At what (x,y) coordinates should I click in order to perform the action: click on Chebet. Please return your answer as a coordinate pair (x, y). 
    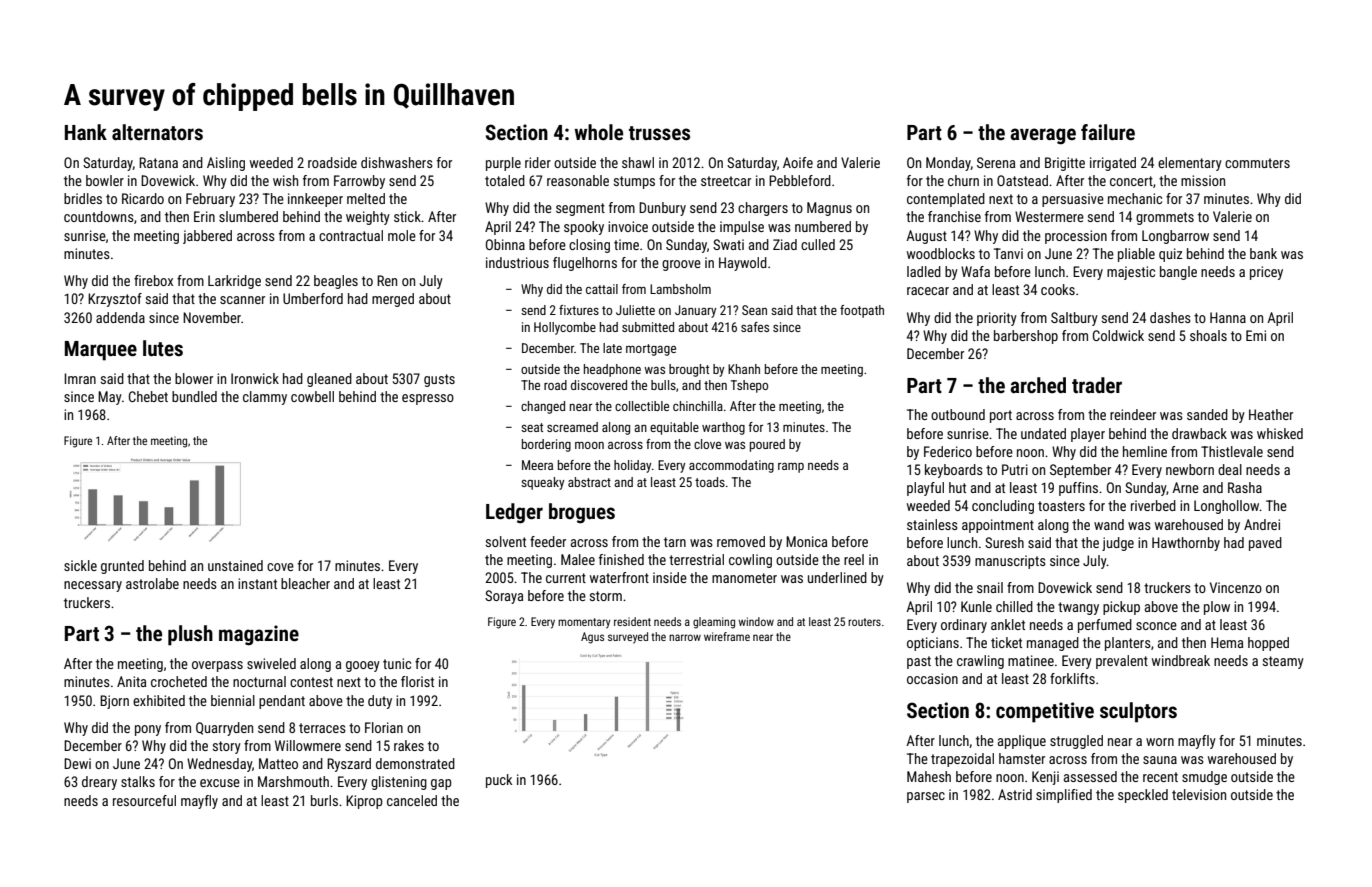
    Looking at the image, I should click on (148, 396).
